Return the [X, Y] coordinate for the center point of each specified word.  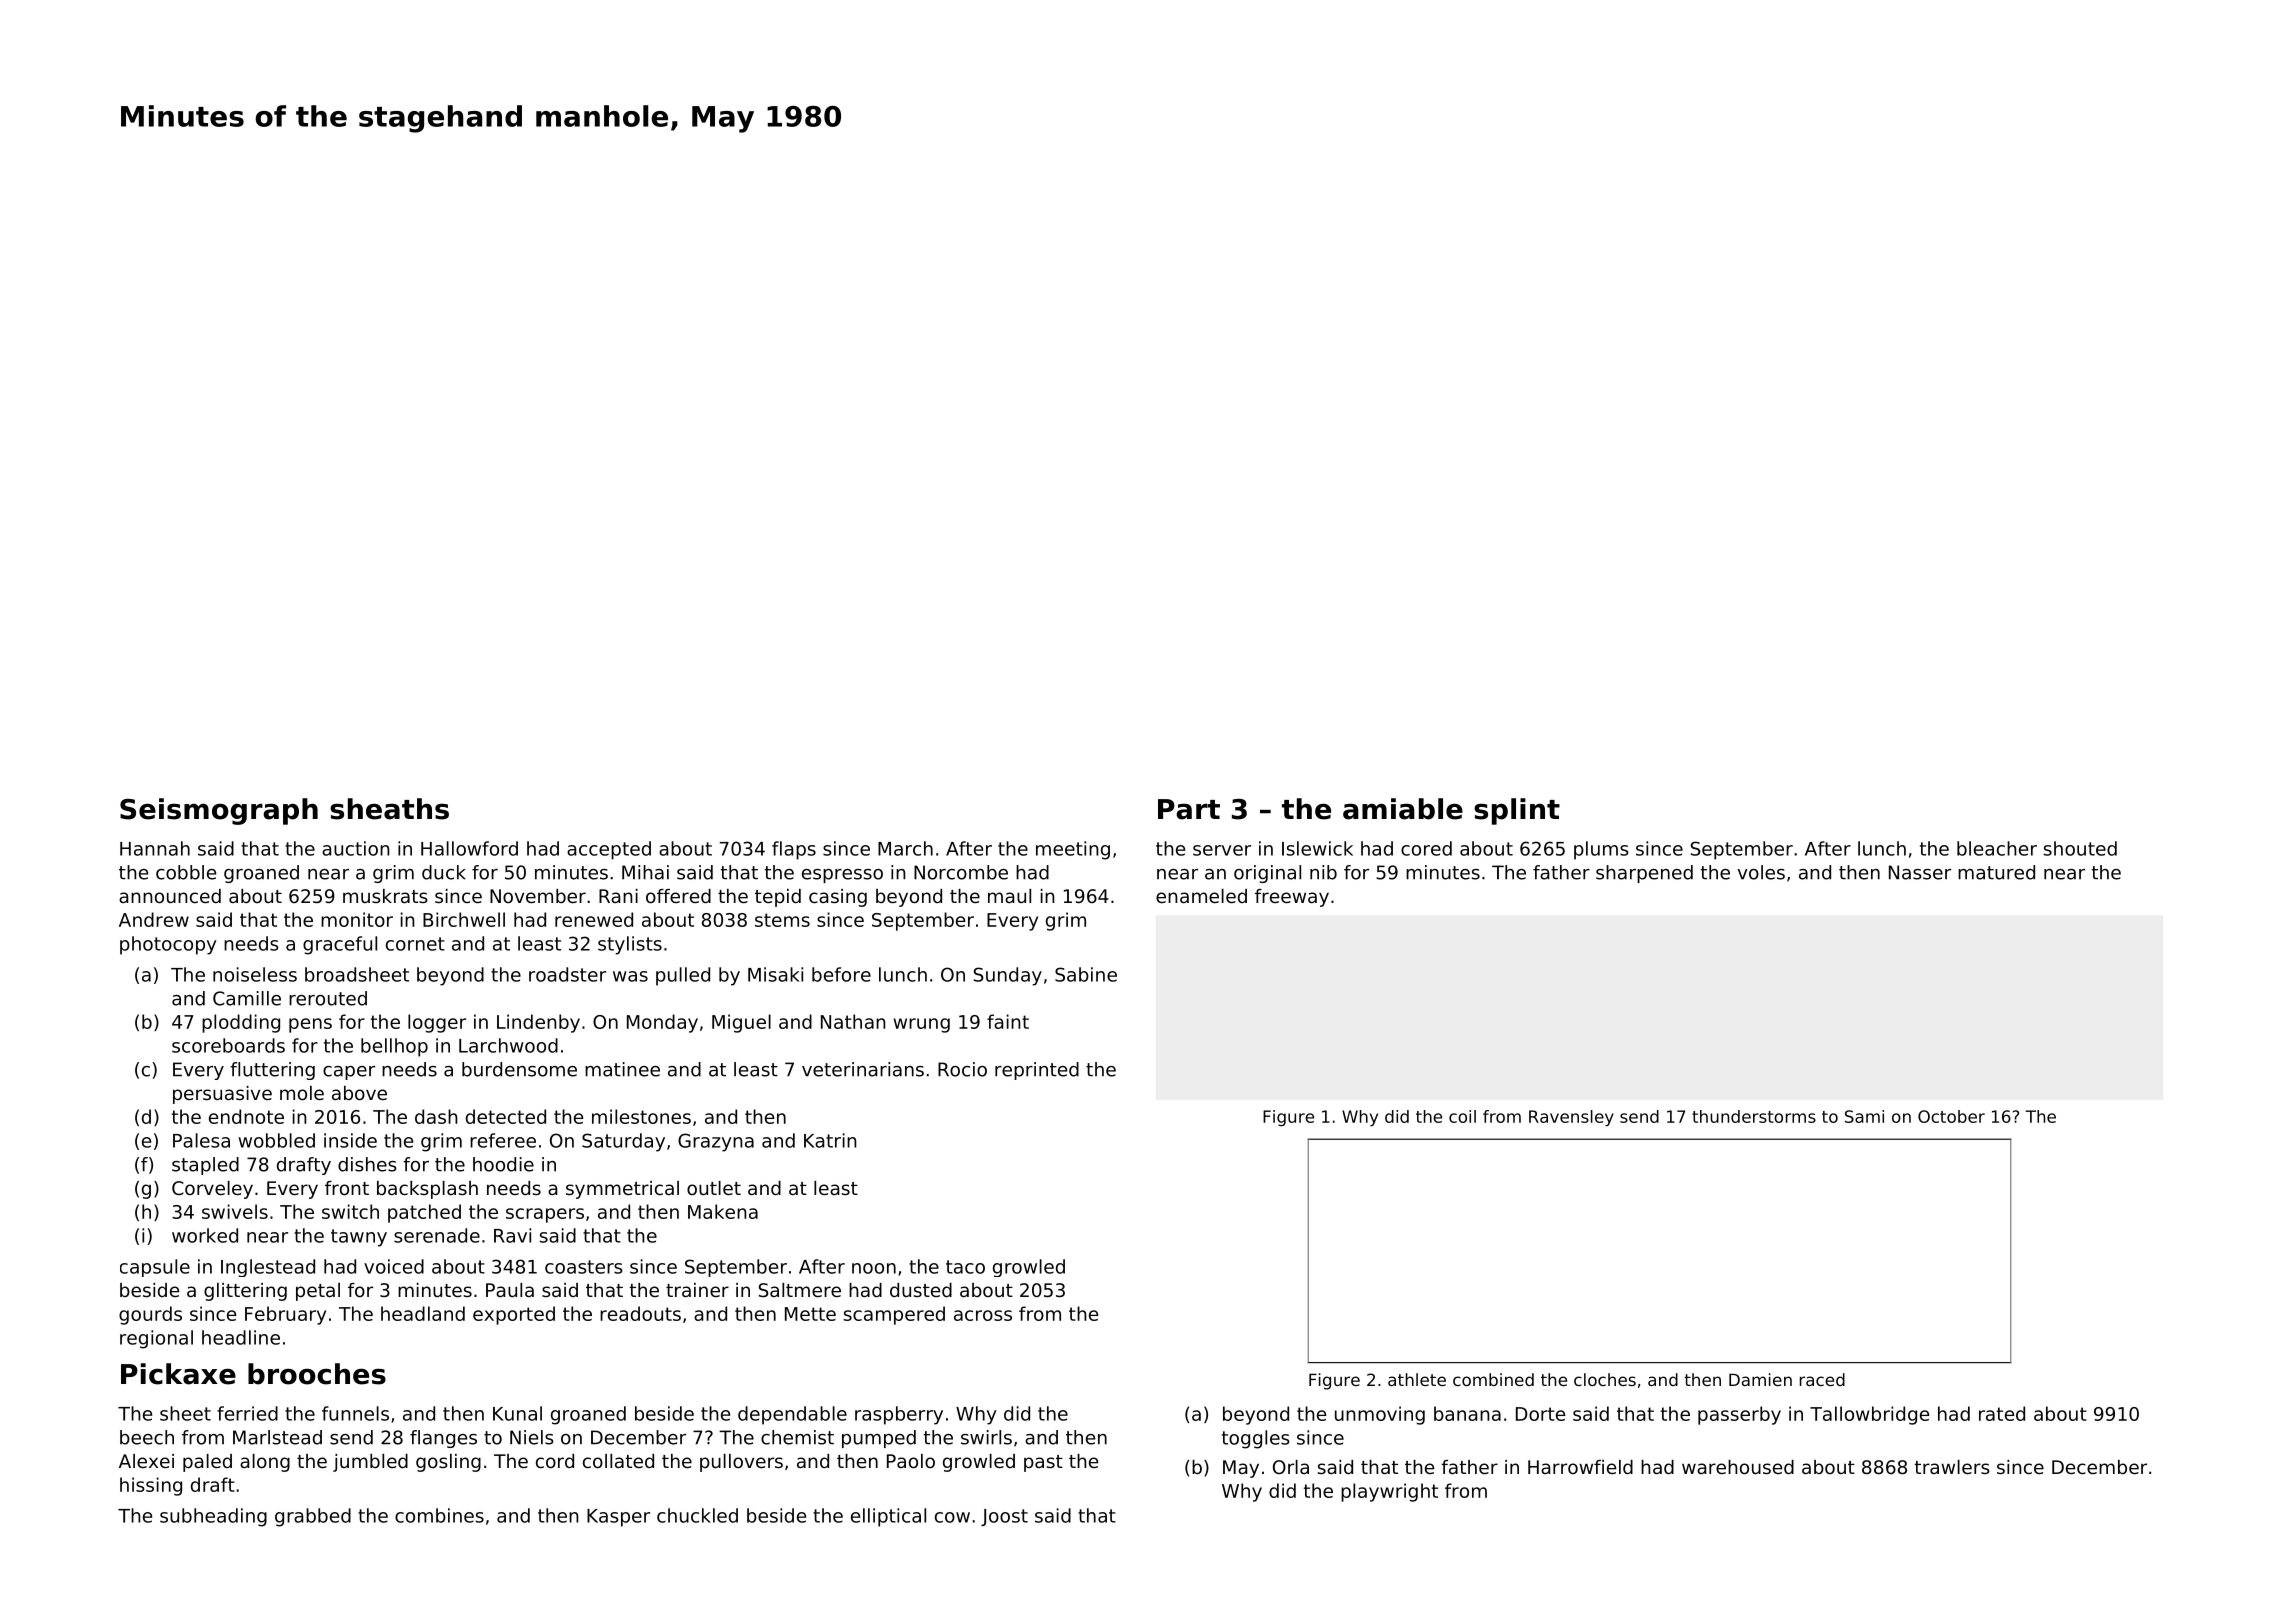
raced [1822, 1379]
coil [1462, 1116]
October [1951, 1116]
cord [555, 1461]
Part [1189, 809]
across [983, 1315]
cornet [415, 944]
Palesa [201, 1140]
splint [1517, 811]
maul [1009, 896]
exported [514, 1315]
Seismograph [219, 811]
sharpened [1644, 874]
